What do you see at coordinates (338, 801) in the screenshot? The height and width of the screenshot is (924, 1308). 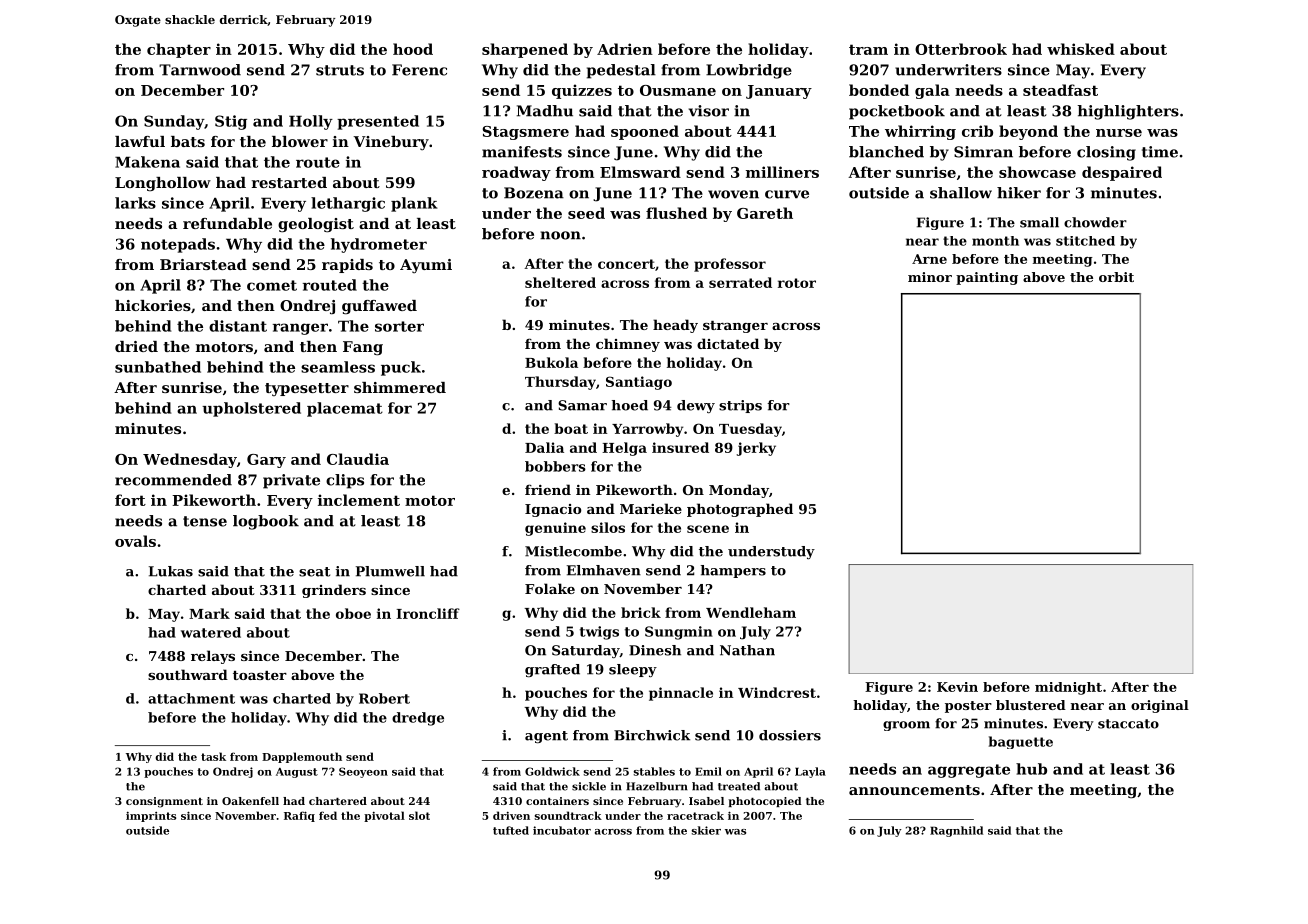 I see `chartered` at bounding box center [338, 801].
